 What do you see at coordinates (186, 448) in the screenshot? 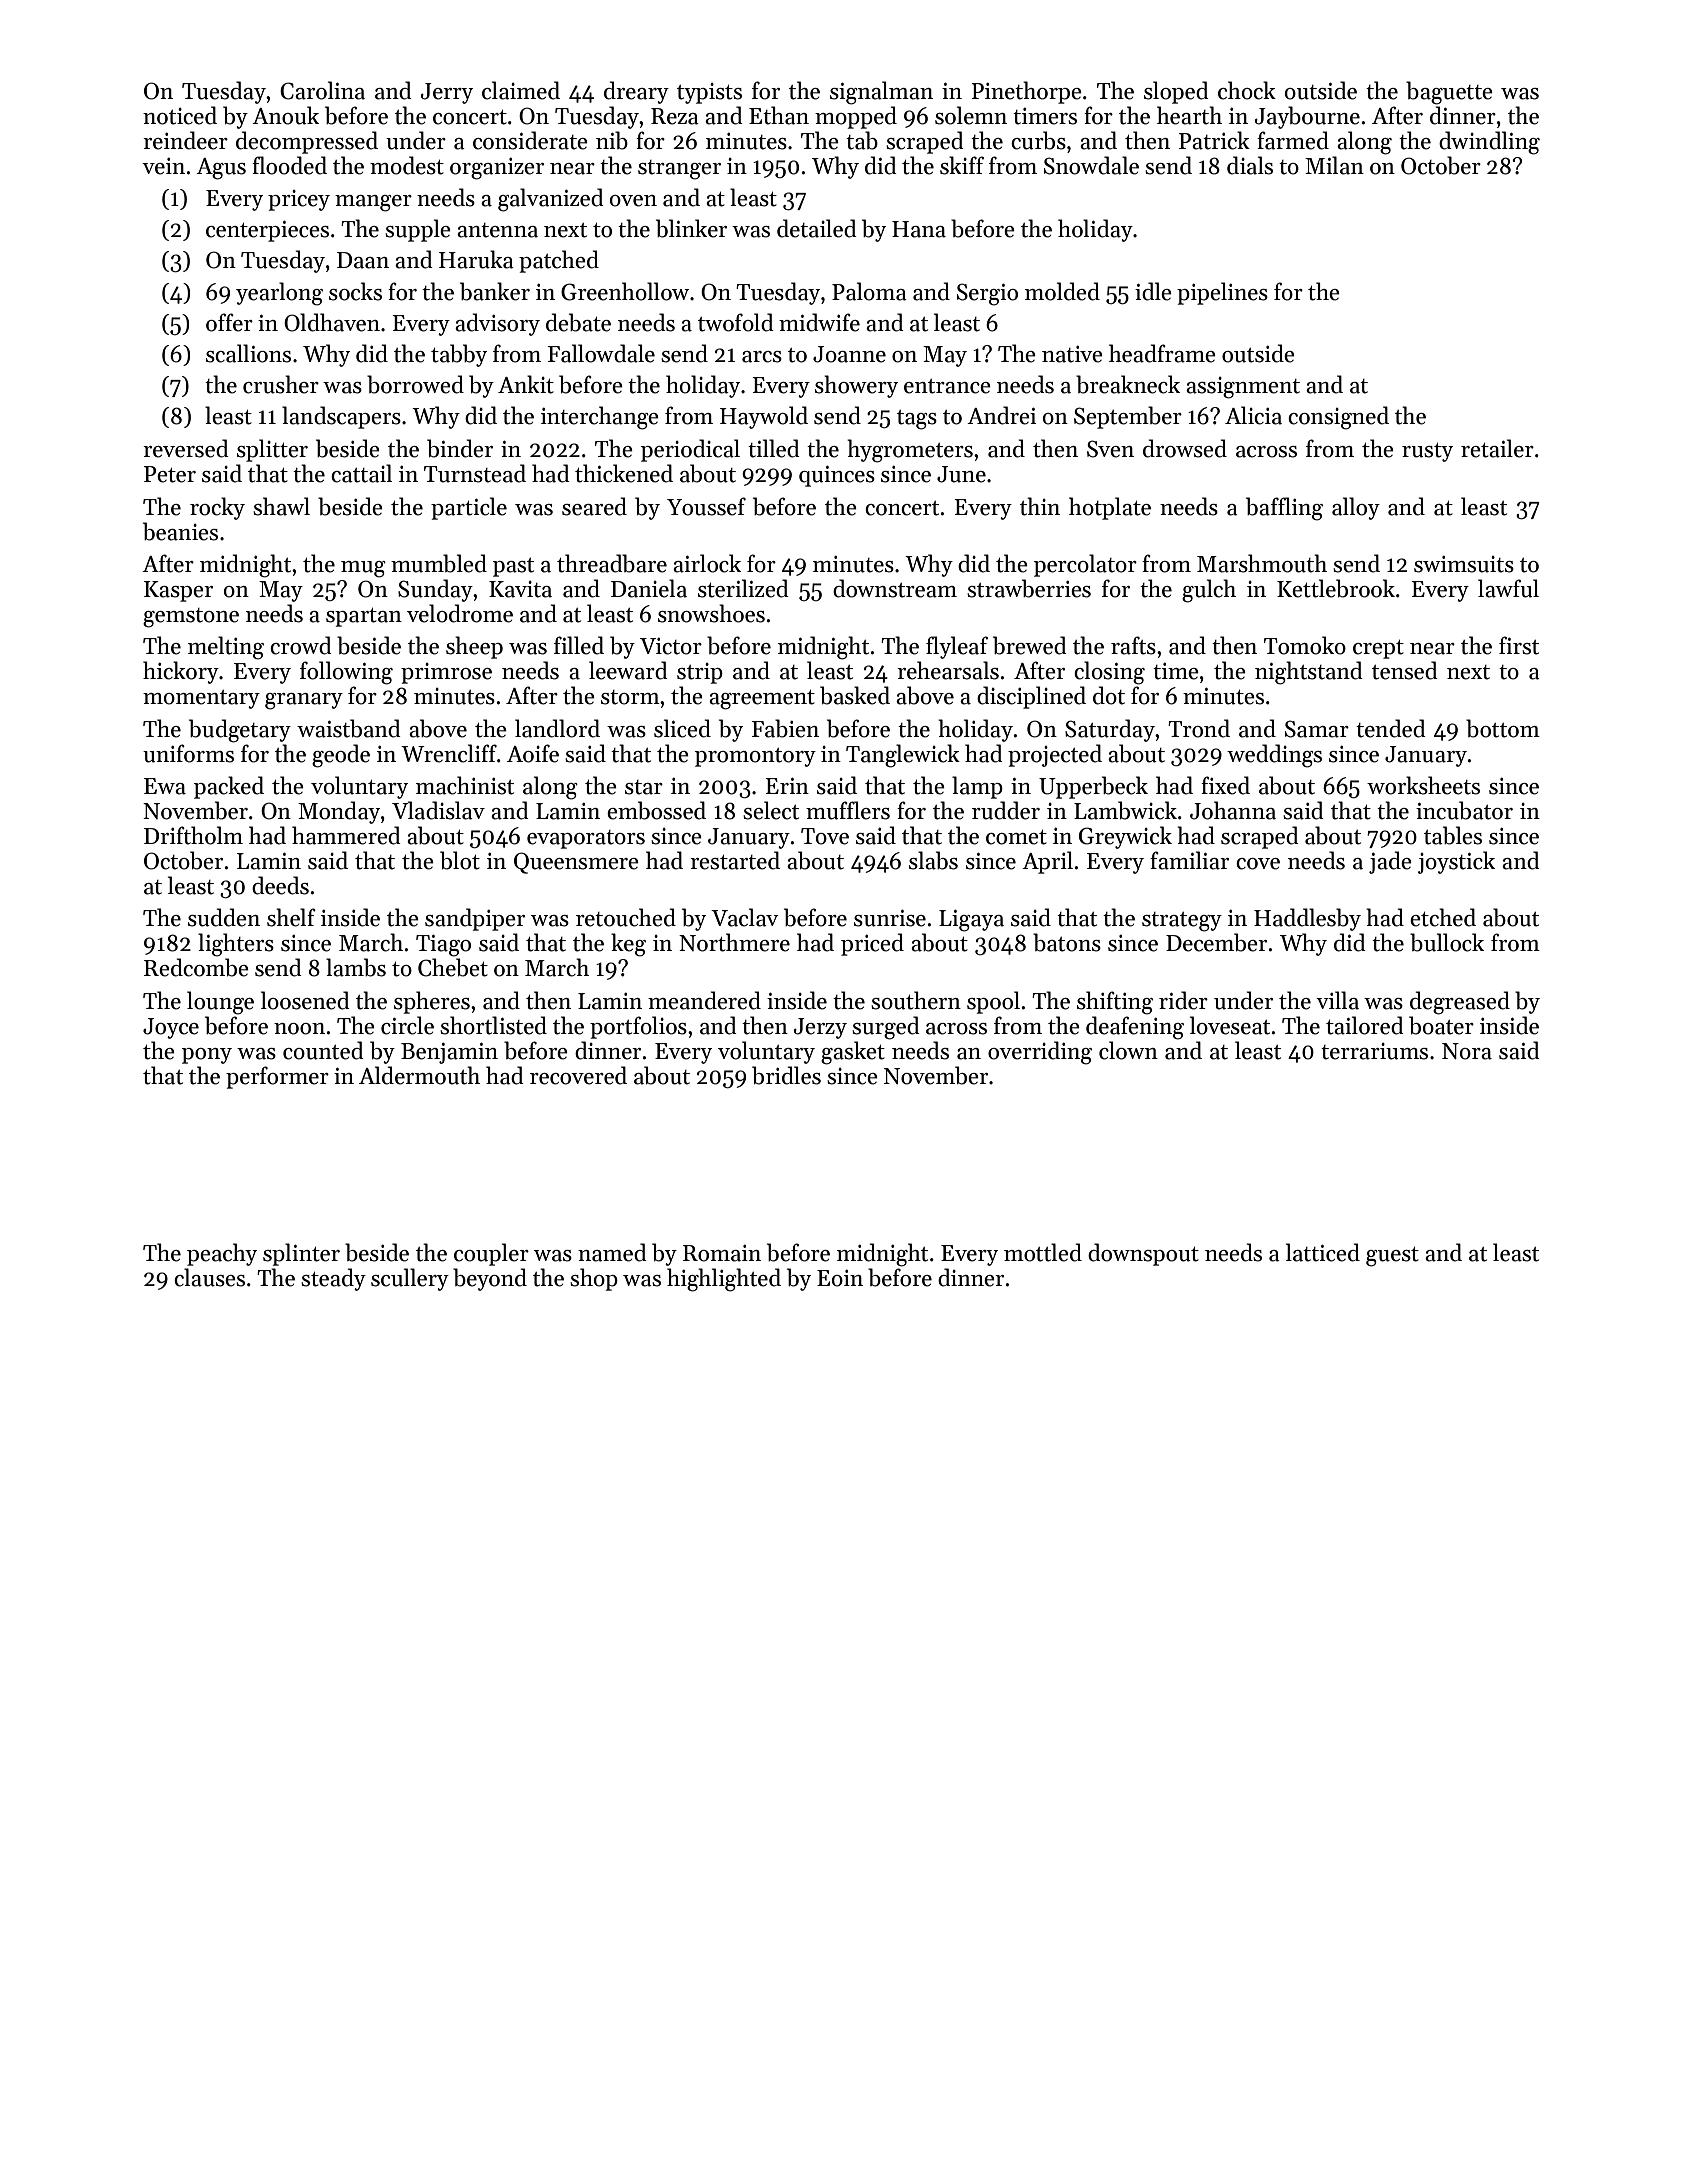
I see `reversed` at bounding box center [186, 448].
